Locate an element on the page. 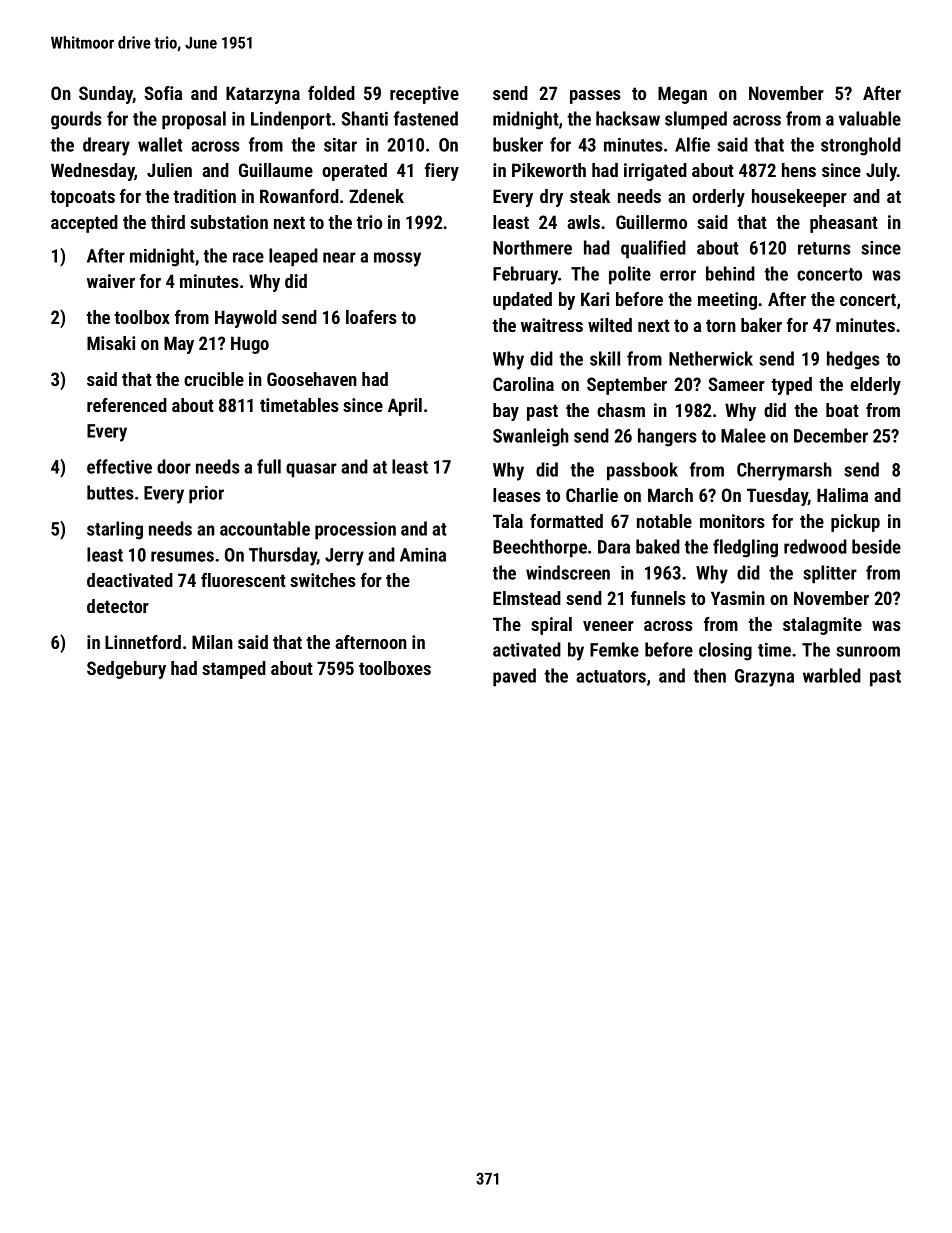 This page has height=1233, width=952. Amina is located at coordinates (423, 555).
